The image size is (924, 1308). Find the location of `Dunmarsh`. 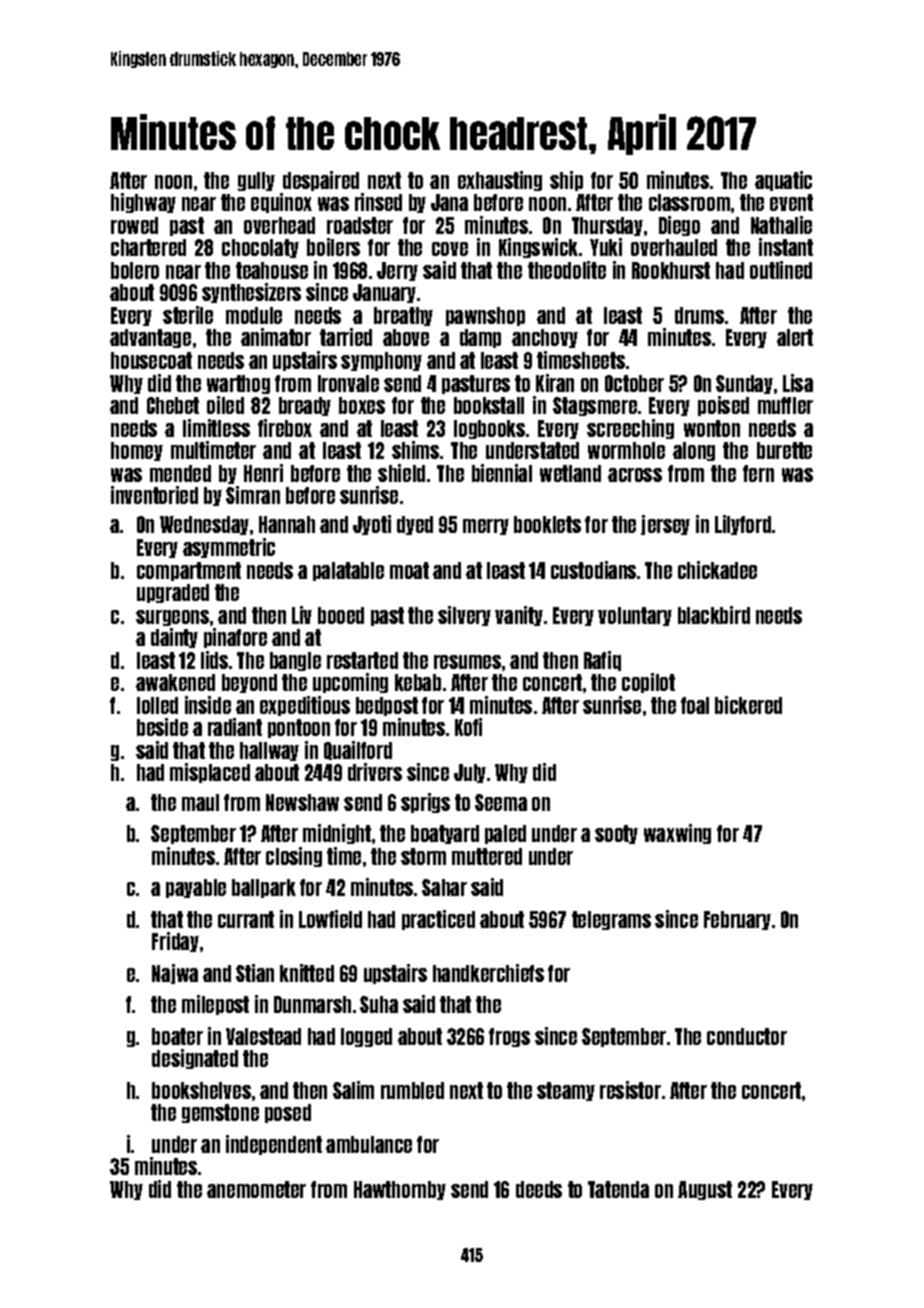

Dunmarsh is located at coordinates (312, 1004).
